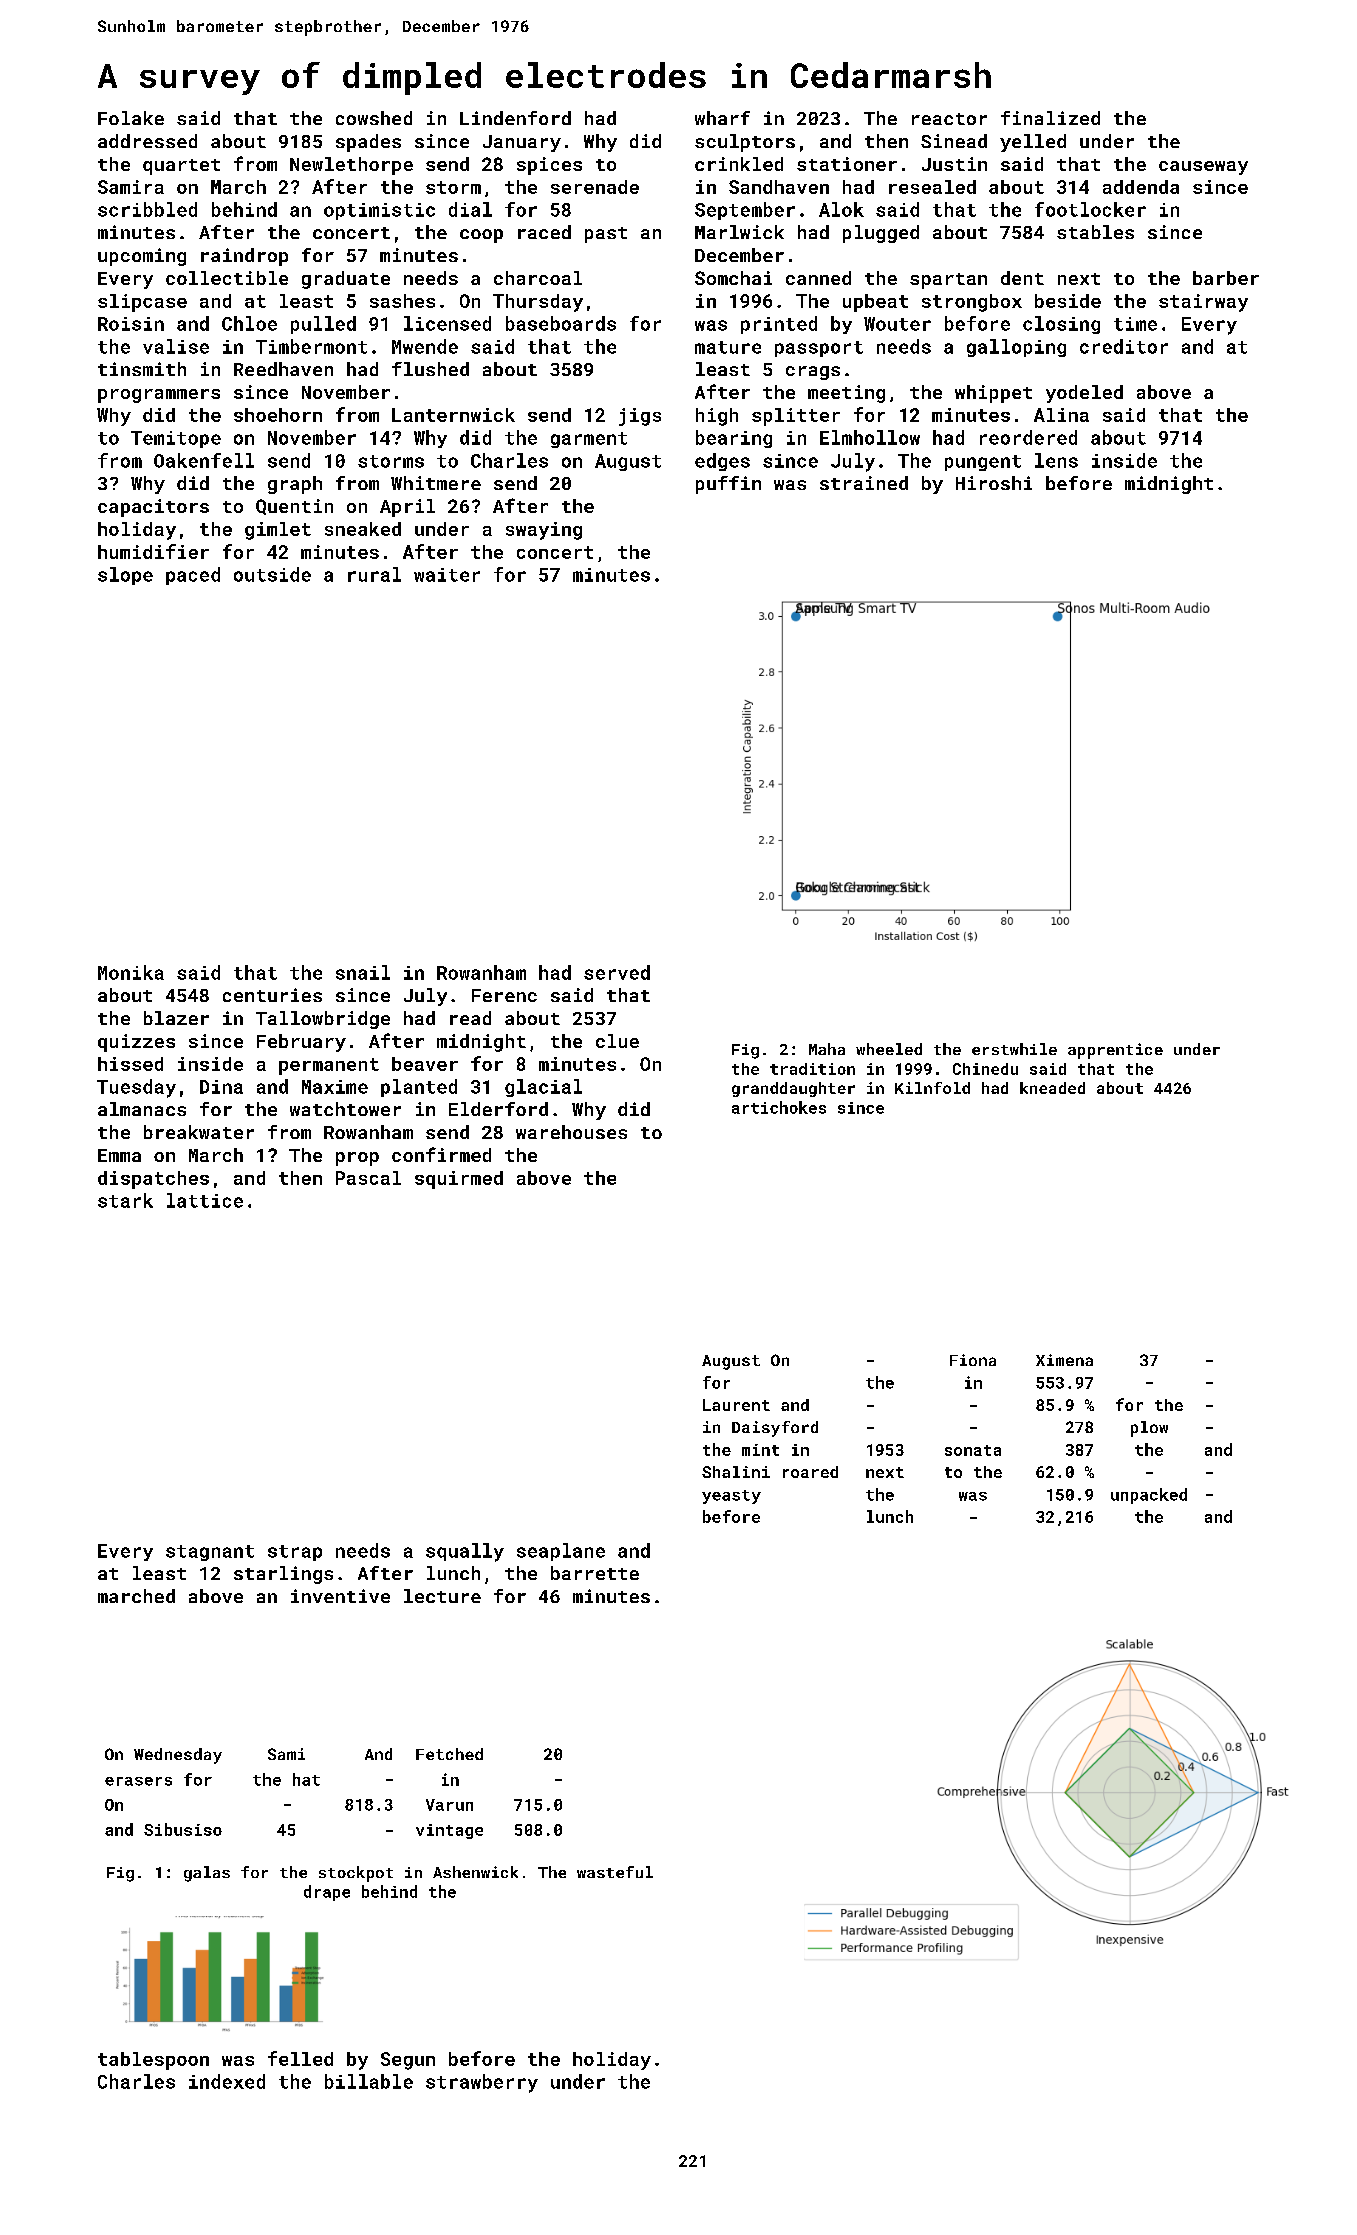 This screenshot has height=2235, width=1357. What do you see at coordinates (973, 1450) in the screenshot?
I see `sonata` at bounding box center [973, 1450].
